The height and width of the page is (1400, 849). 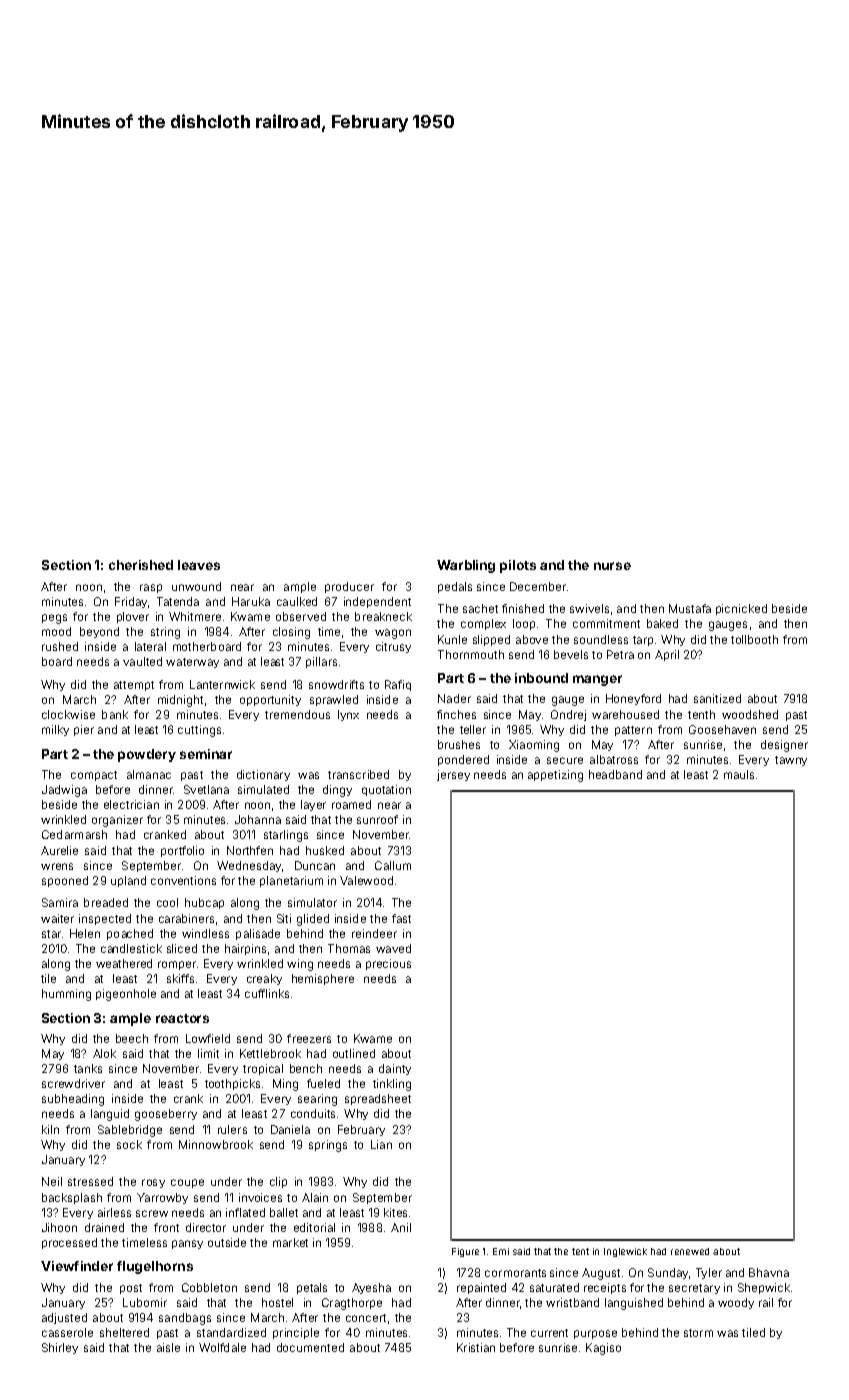 I want to click on creaky, so click(x=264, y=979).
